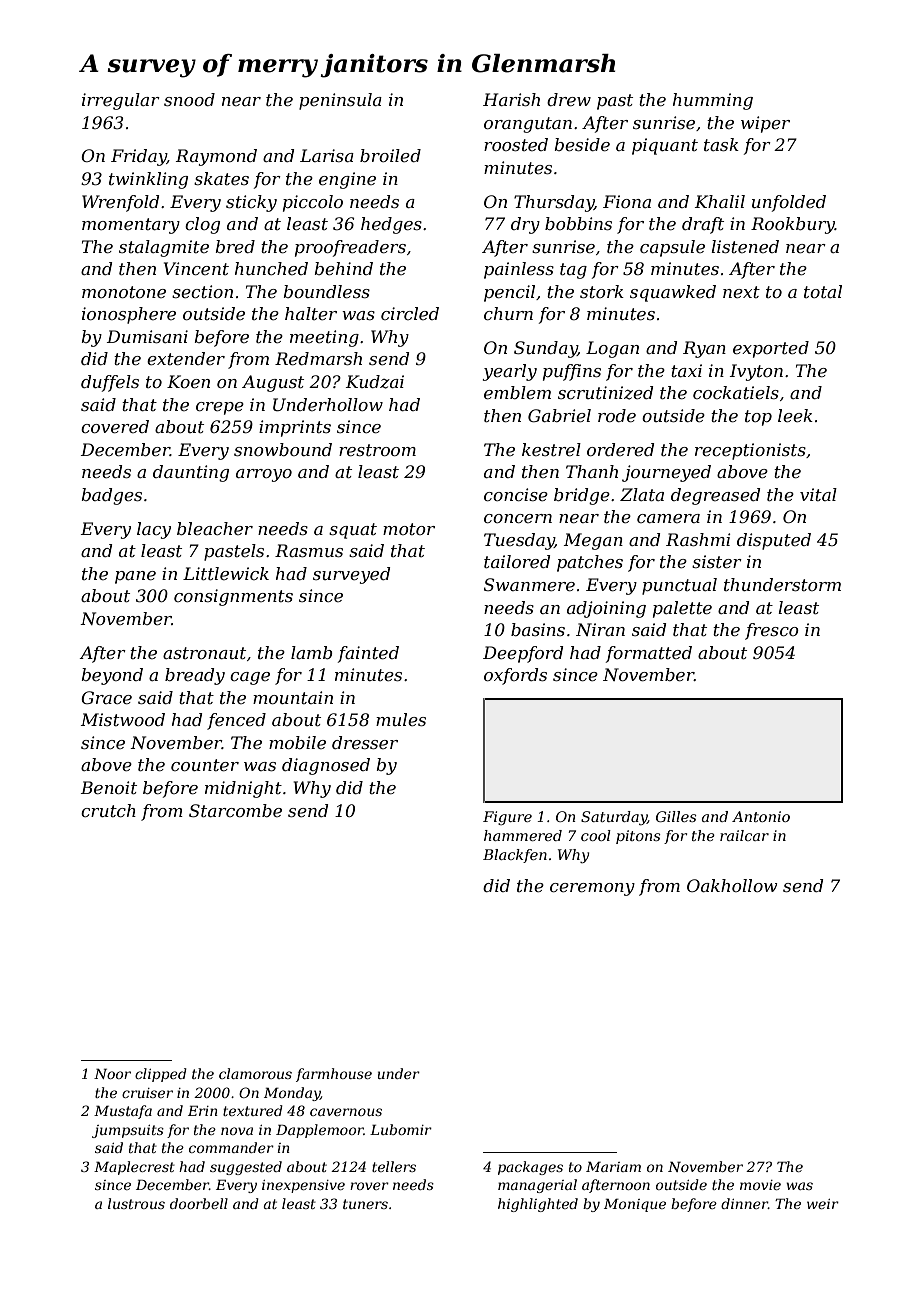 The image size is (924, 1308). I want to click on pane, so click(135, 577).
